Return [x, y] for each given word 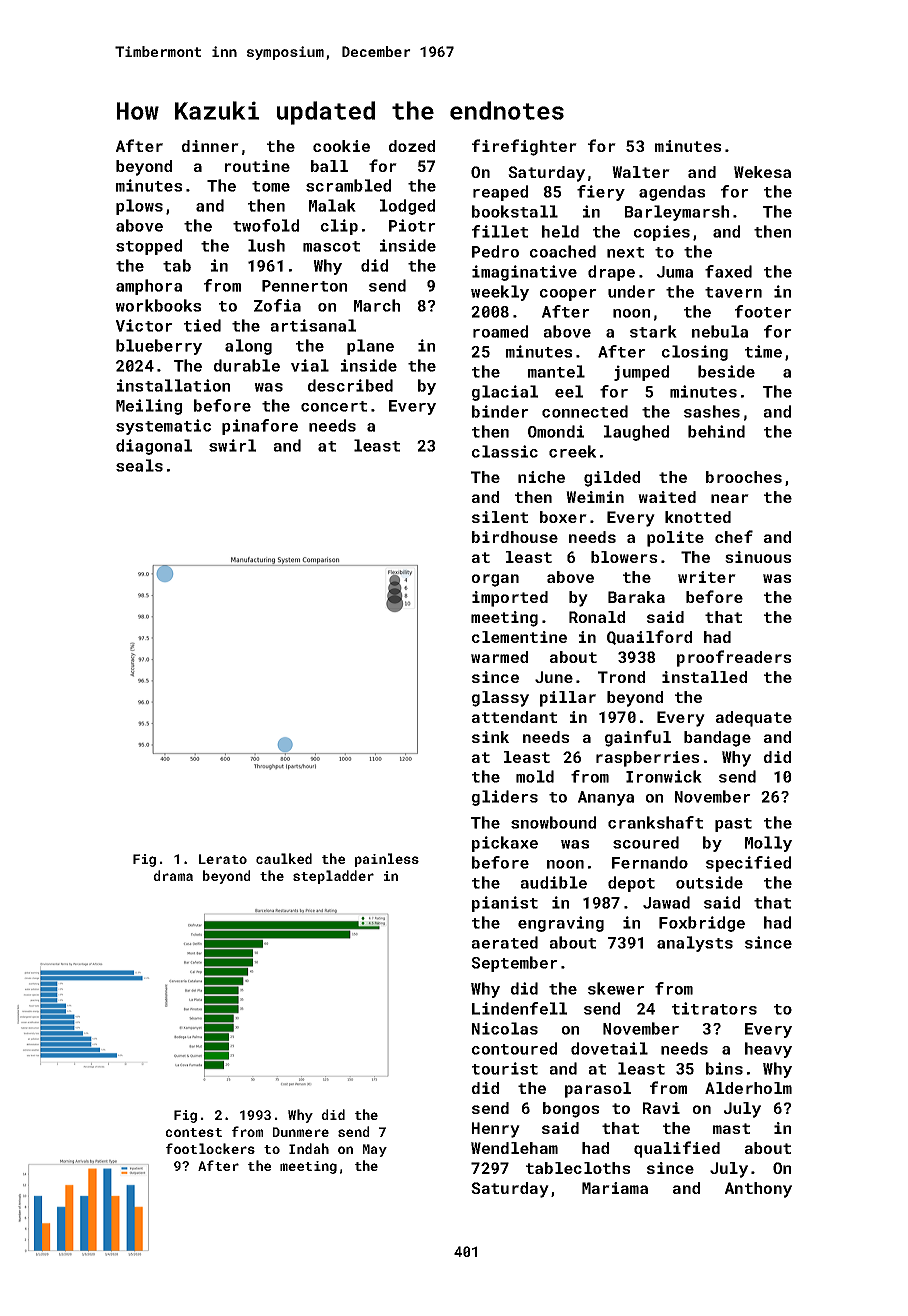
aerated [505, 942]
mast [731, 1128]
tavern [733, 292]
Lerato [223, 859]
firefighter [524, 147]
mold [535, 776]
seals [139, 465]
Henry [496, 1130]
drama [173, 875]
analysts [695, 944]
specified [748, 864]
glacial [505, 393]
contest [194, 1132]
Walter [641, 172]
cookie [341, 146]
